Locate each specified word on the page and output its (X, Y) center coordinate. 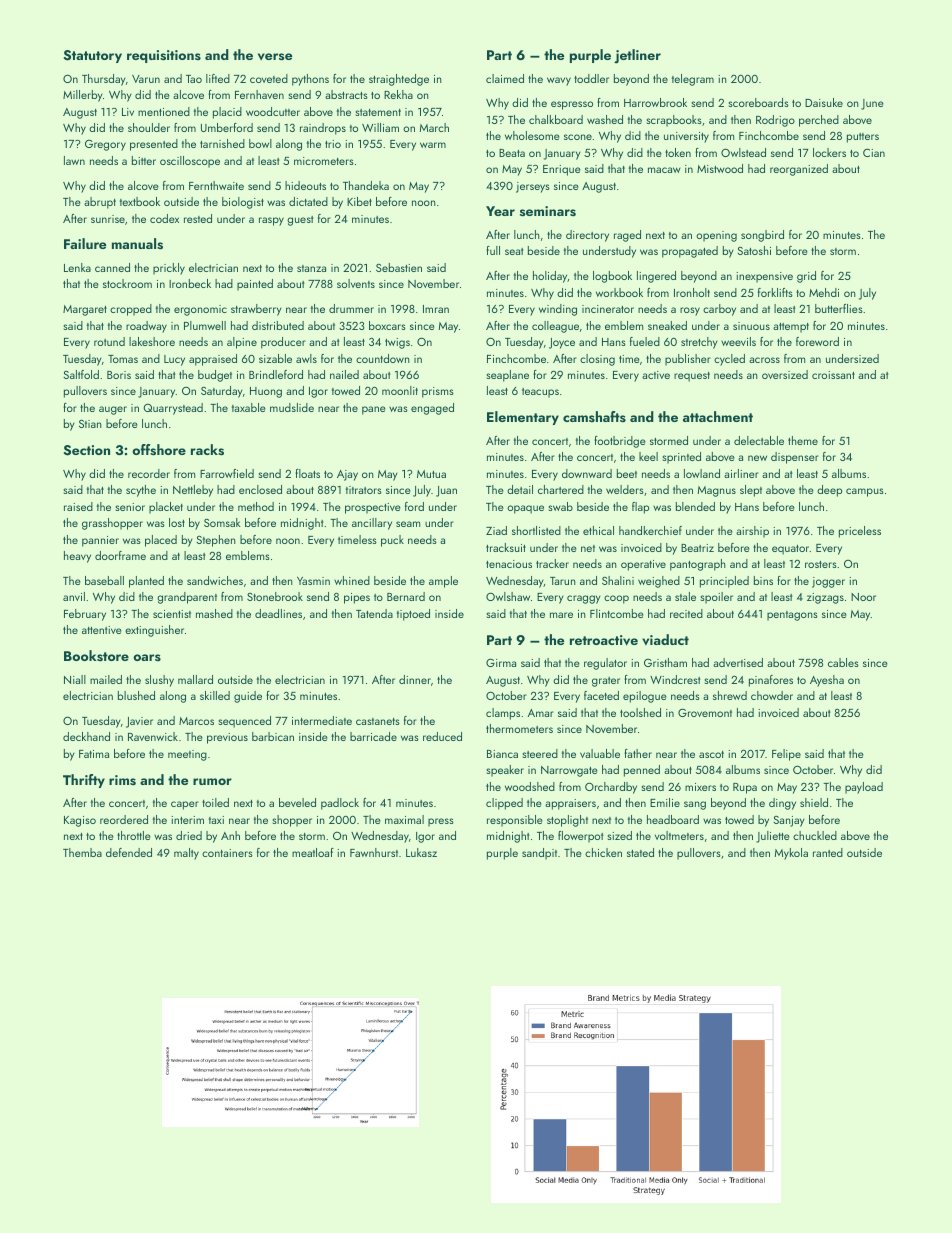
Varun (146, 79)
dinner (415, 679)
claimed (505, 78)
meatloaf (313, 852)
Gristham (665, 662)
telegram (693, 80)
